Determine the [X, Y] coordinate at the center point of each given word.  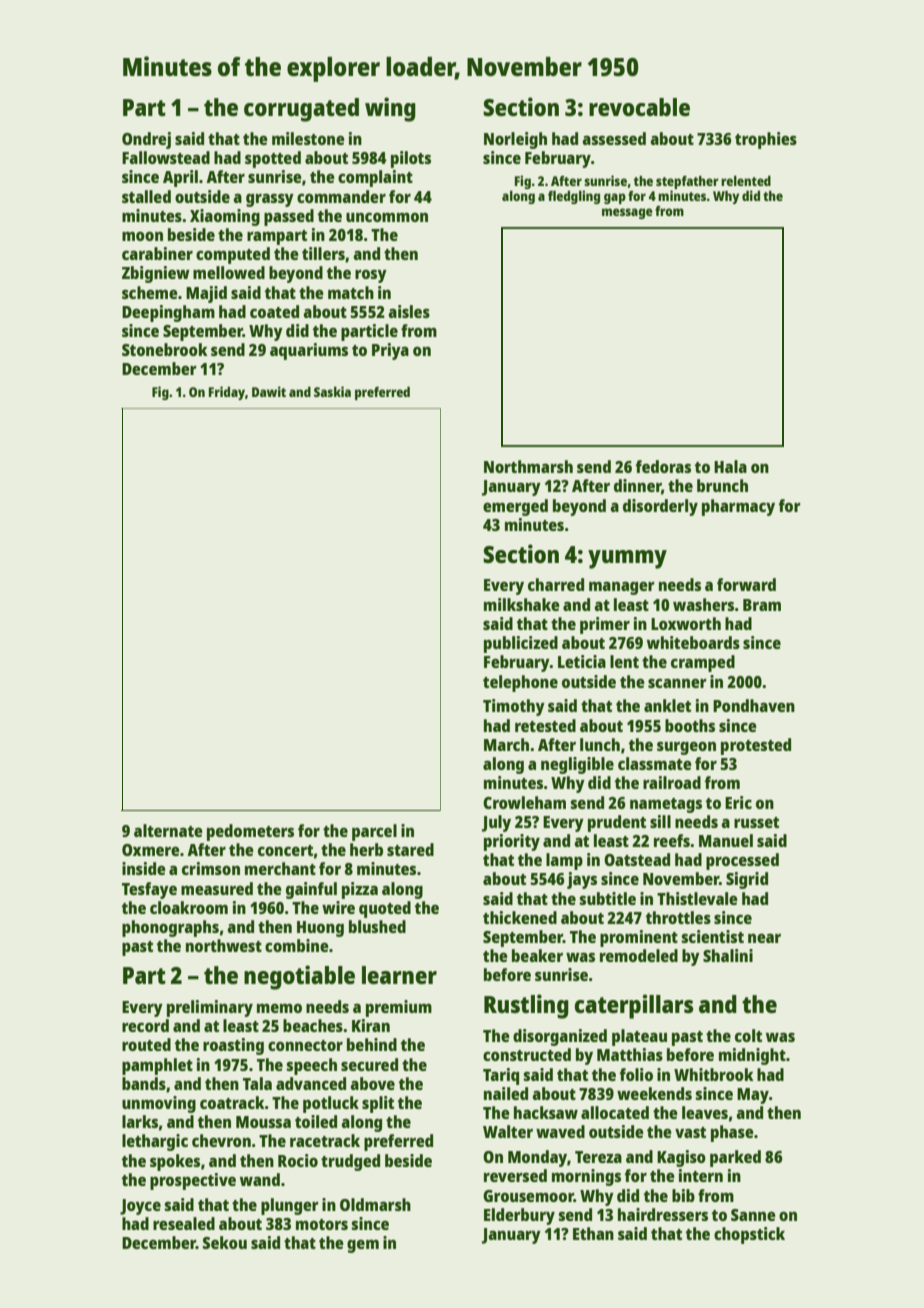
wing [390, 109]
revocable [639, 107]
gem [363, 1246]
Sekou [225, 1242]
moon [142, 236]
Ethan [593, 1233]
